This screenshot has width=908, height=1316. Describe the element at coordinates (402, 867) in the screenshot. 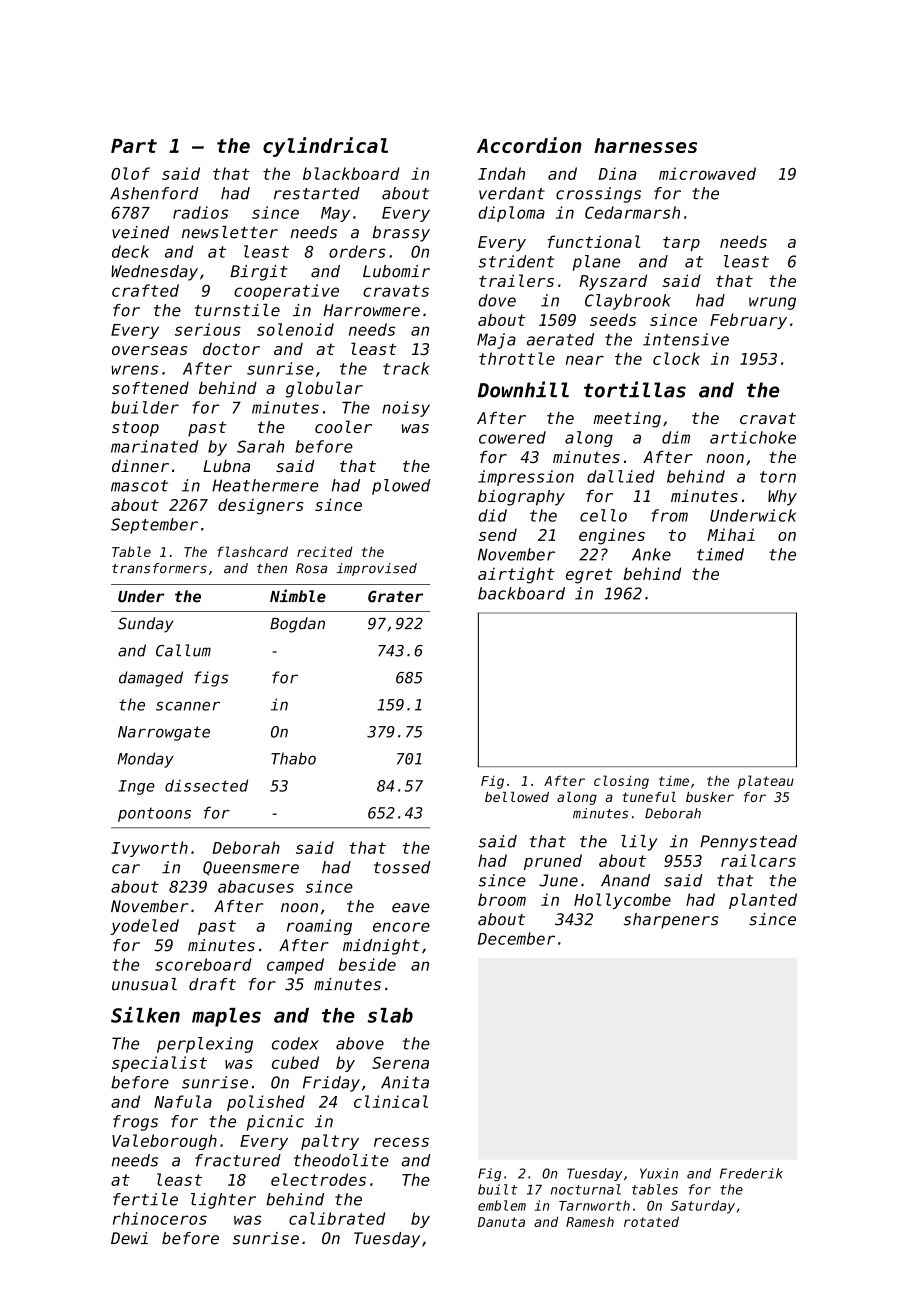

I see `tossed` at that location.
